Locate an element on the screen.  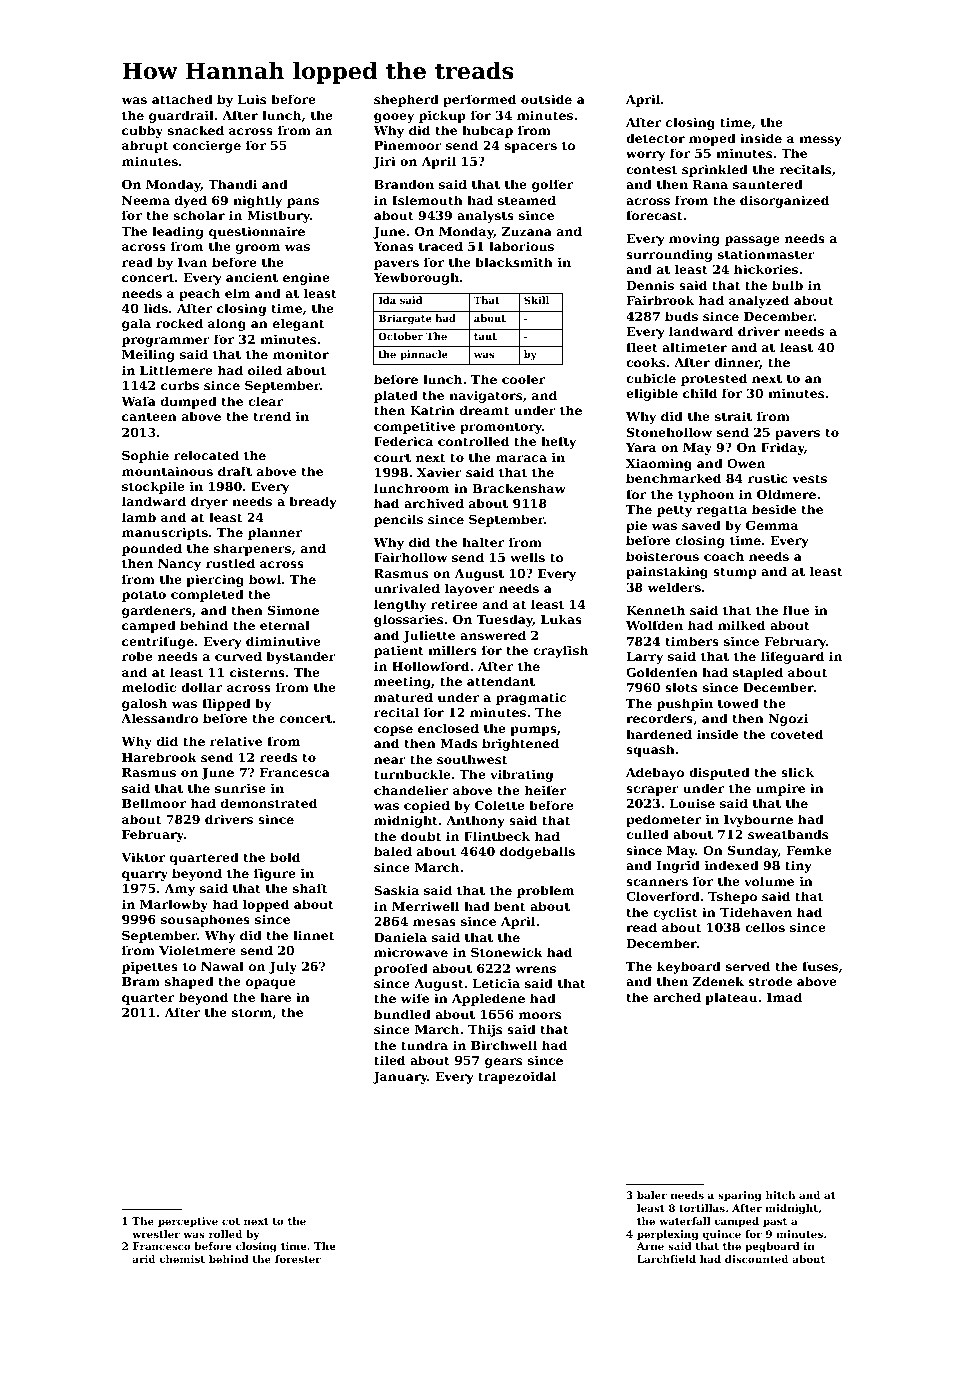
shaped is located at coordinates (189, 982).
